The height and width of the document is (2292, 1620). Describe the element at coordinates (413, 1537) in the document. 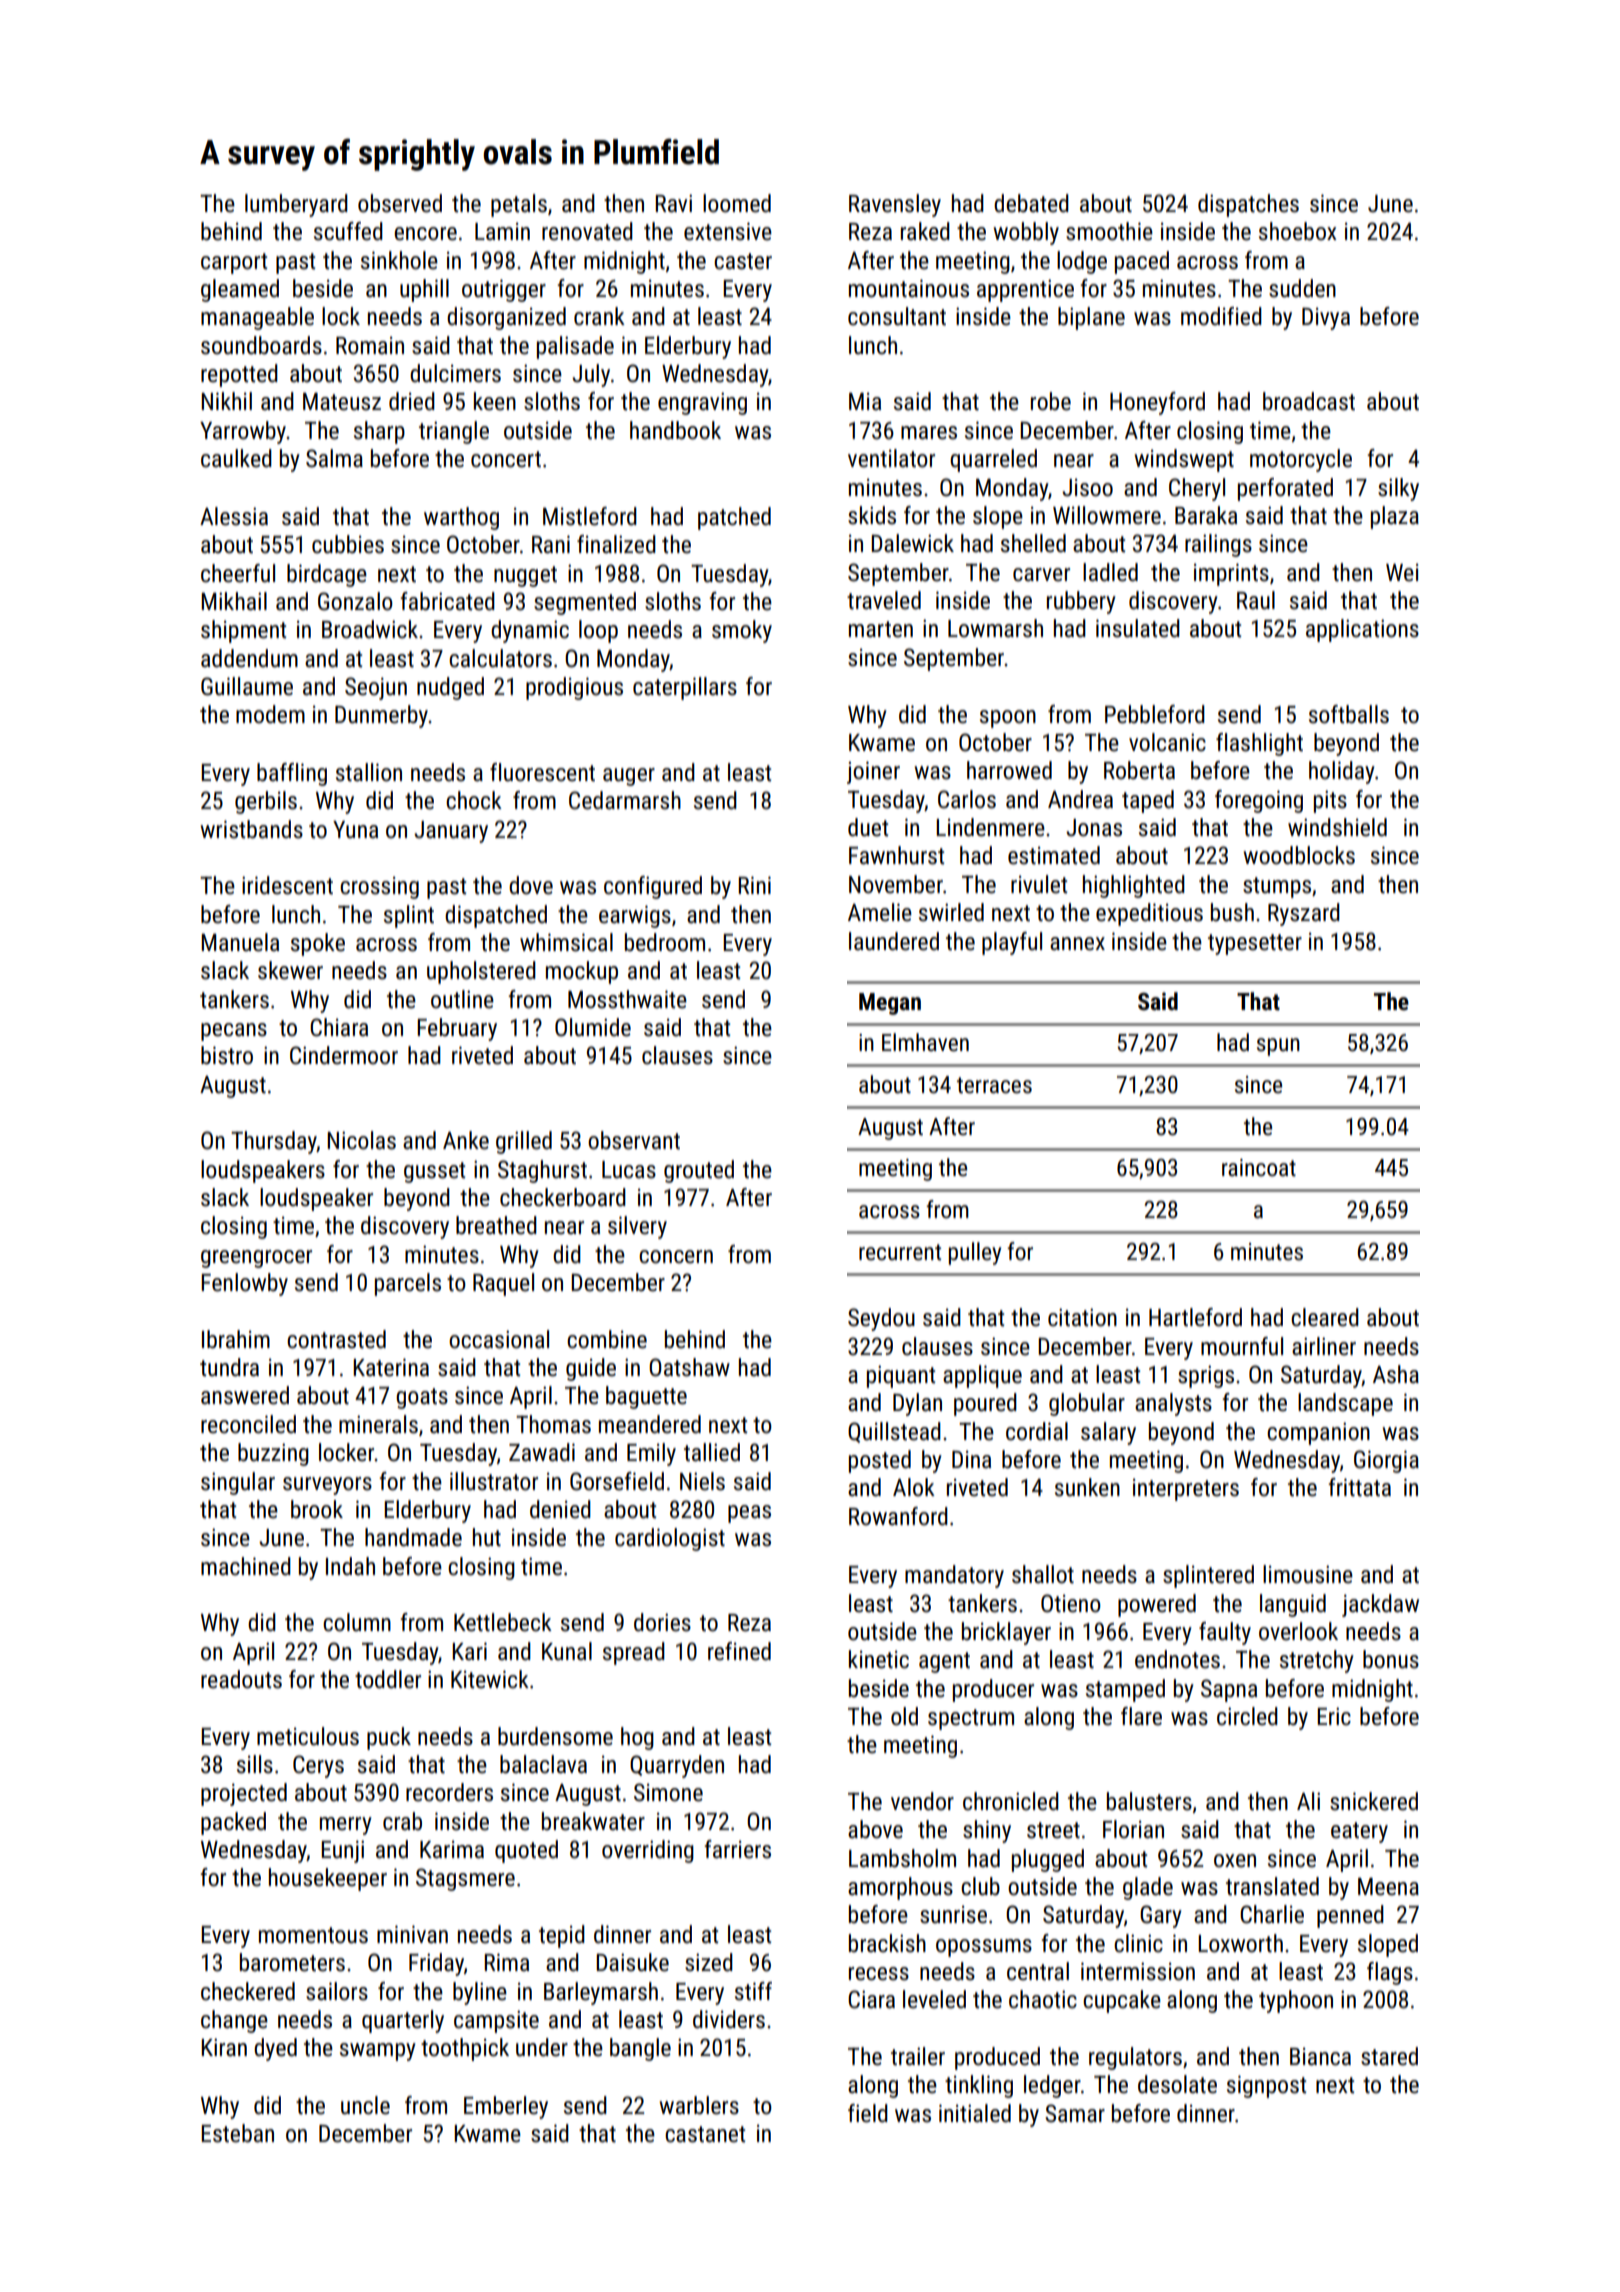

I see `handmade` at that location.
